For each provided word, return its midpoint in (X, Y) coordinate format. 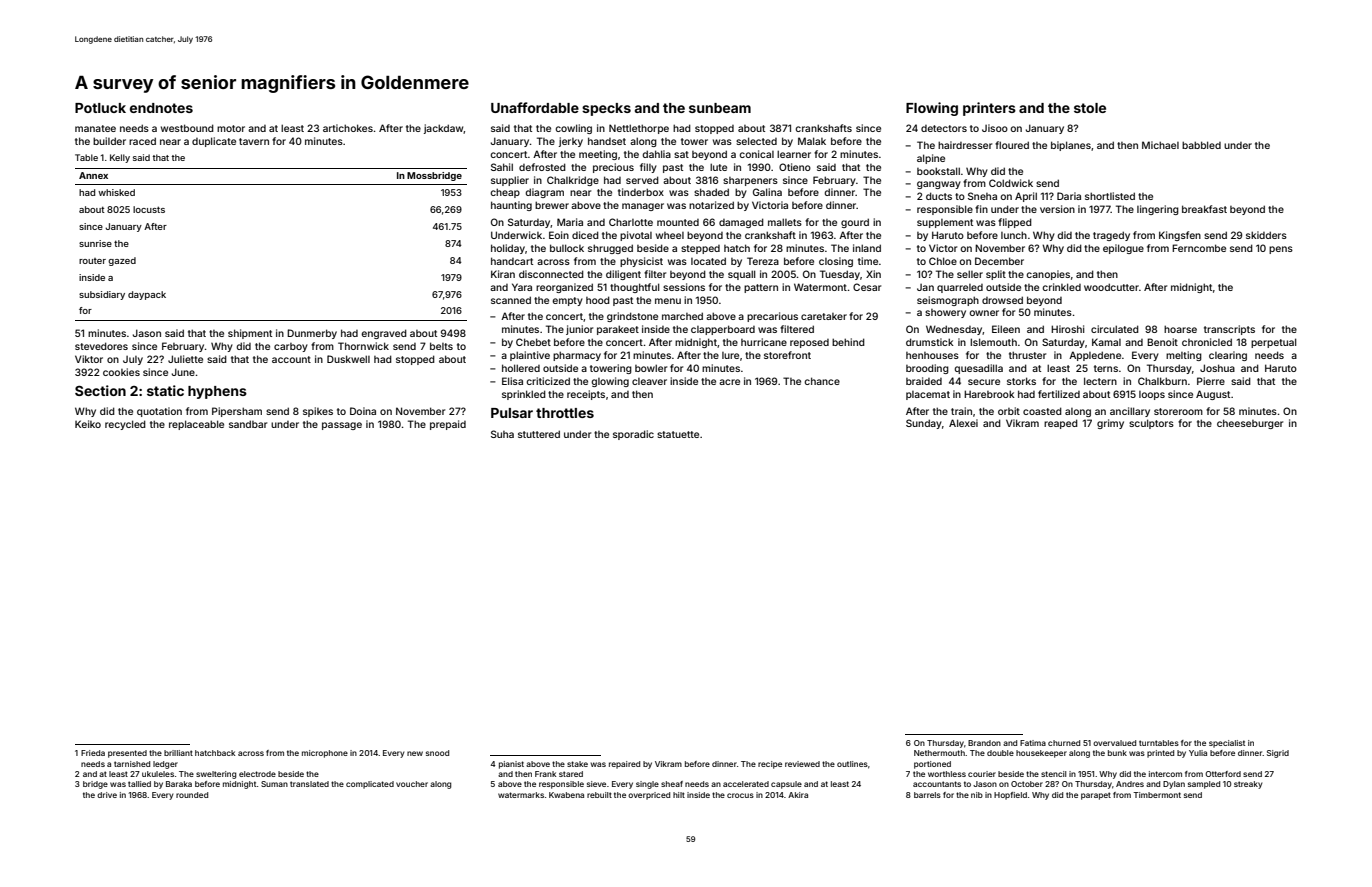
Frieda (93, 753)
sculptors (1151, 424)
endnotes (161, 108)
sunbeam (720, 108)
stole (1090, 108)
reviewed (802, 764)
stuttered (539, 434)
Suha (502, 434)
